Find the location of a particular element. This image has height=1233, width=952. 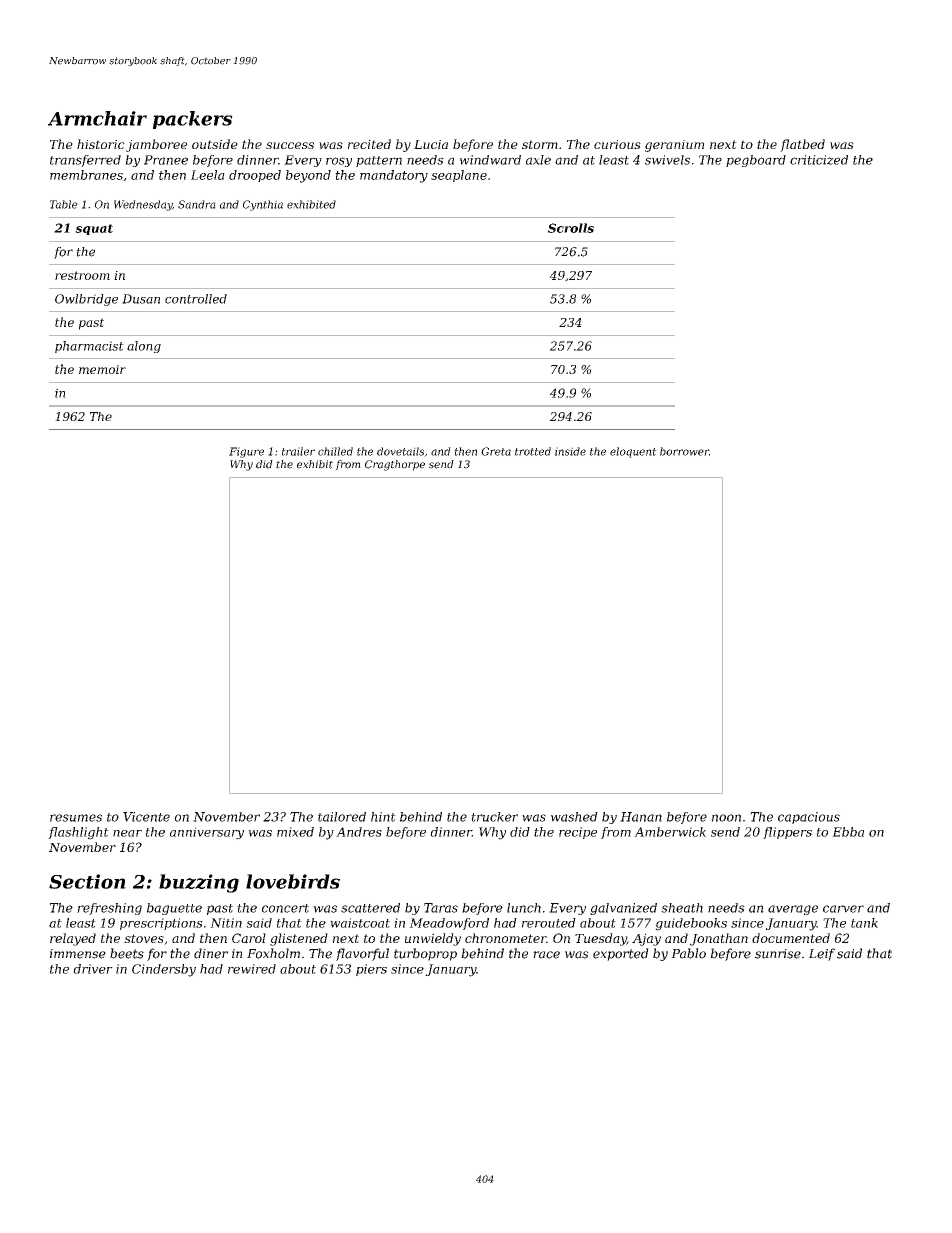

Taras is located at coordinates (441, 908).
